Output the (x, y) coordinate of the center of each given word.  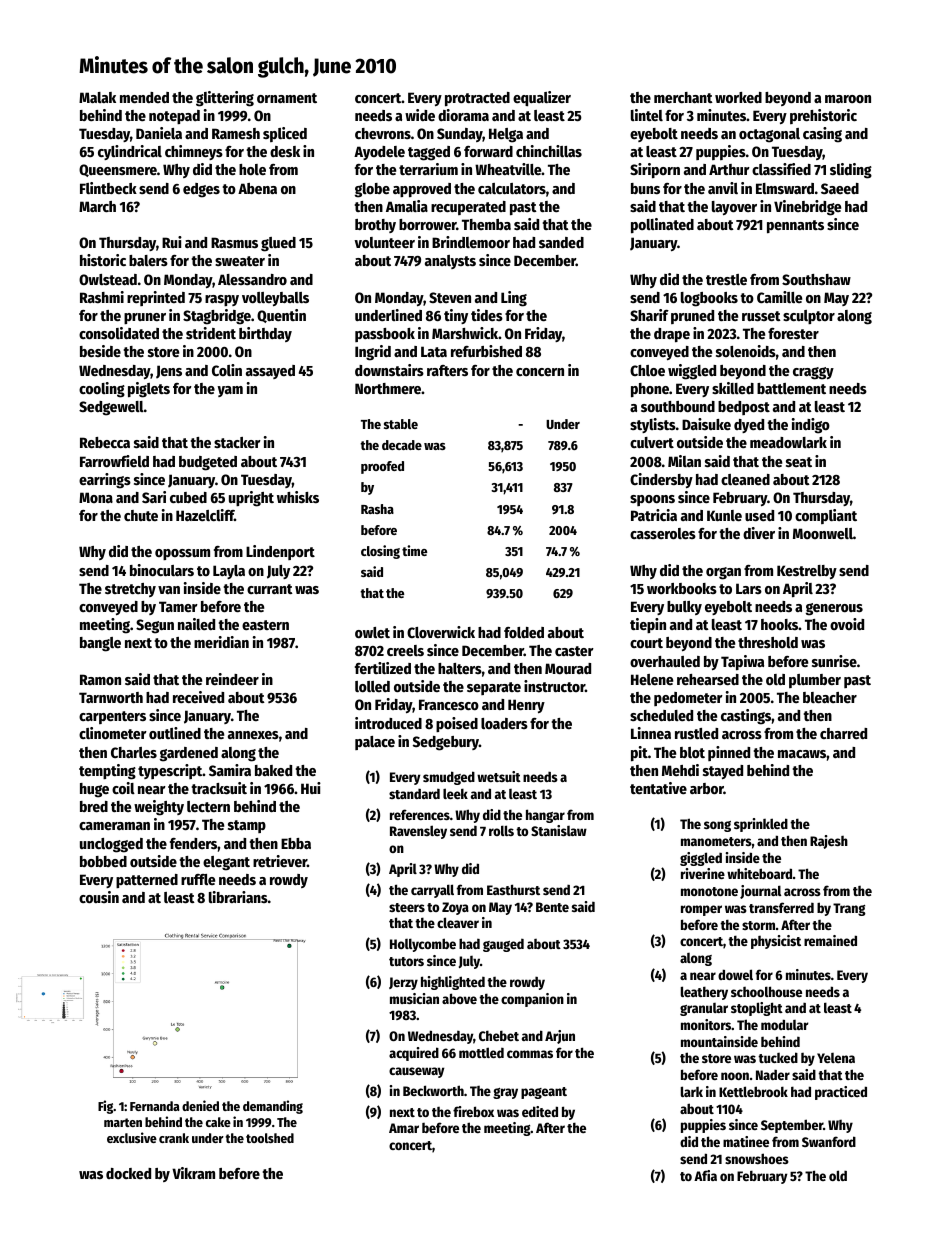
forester (793, 333)
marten (123, 1122)
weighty (159, 808)
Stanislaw (559, 830)
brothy (375, 226)
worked (738, 97)
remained (830, 940)
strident (211, 333)
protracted (477, 99)
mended (144, 97)
